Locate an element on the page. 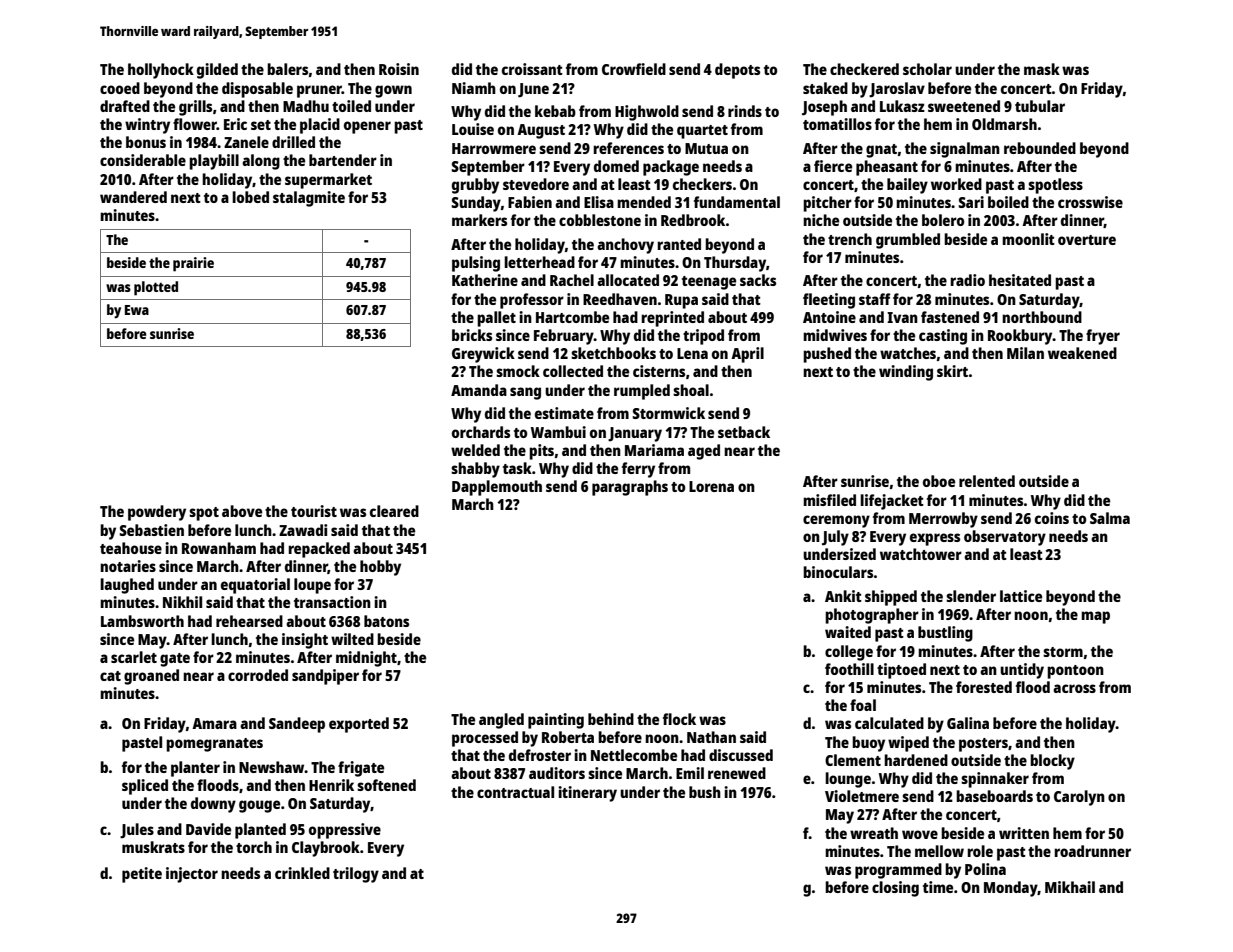  cisterns is located at coordinates (659, 371).
